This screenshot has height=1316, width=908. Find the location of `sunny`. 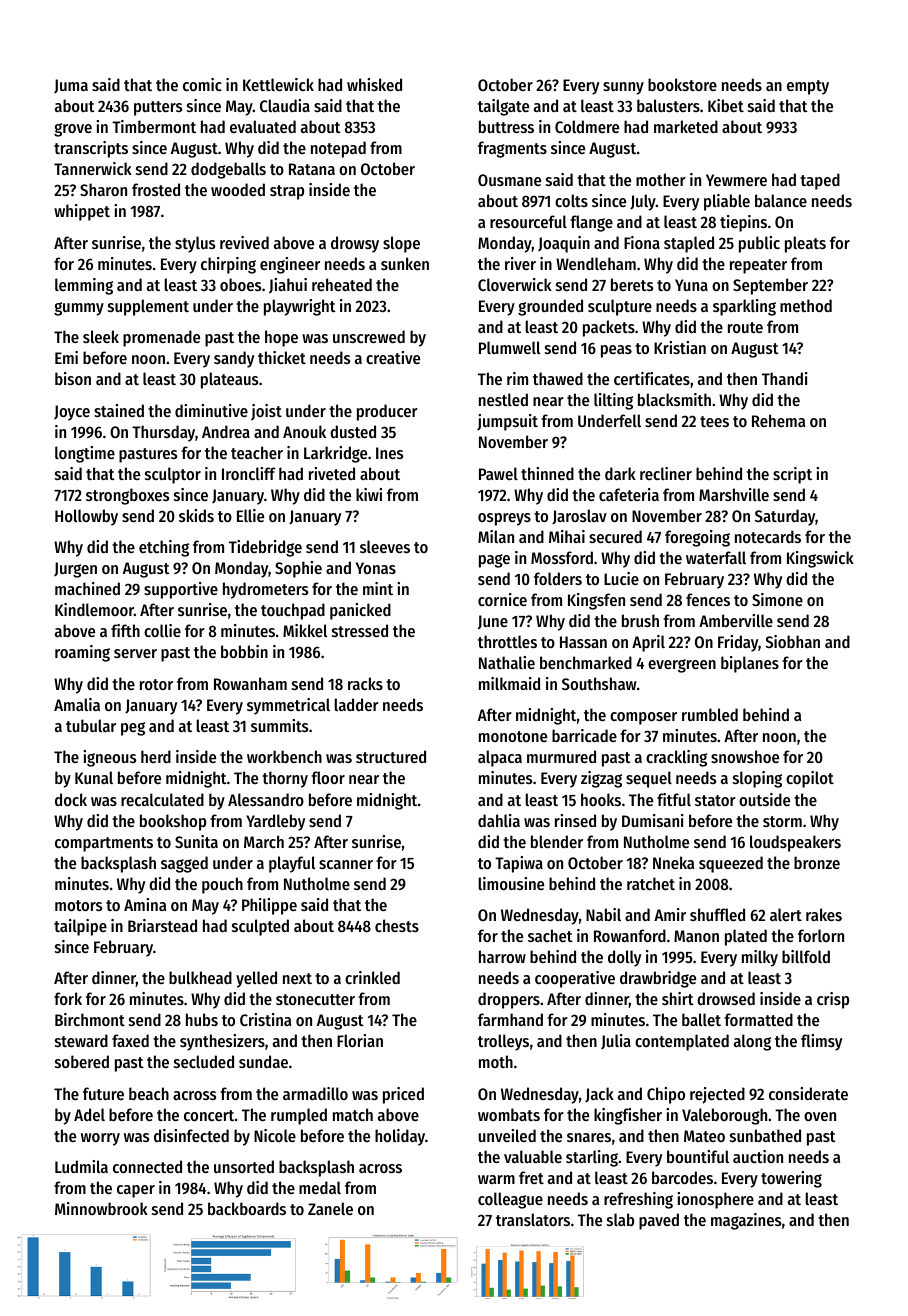

sunny is located at coordinates (623, 88).
